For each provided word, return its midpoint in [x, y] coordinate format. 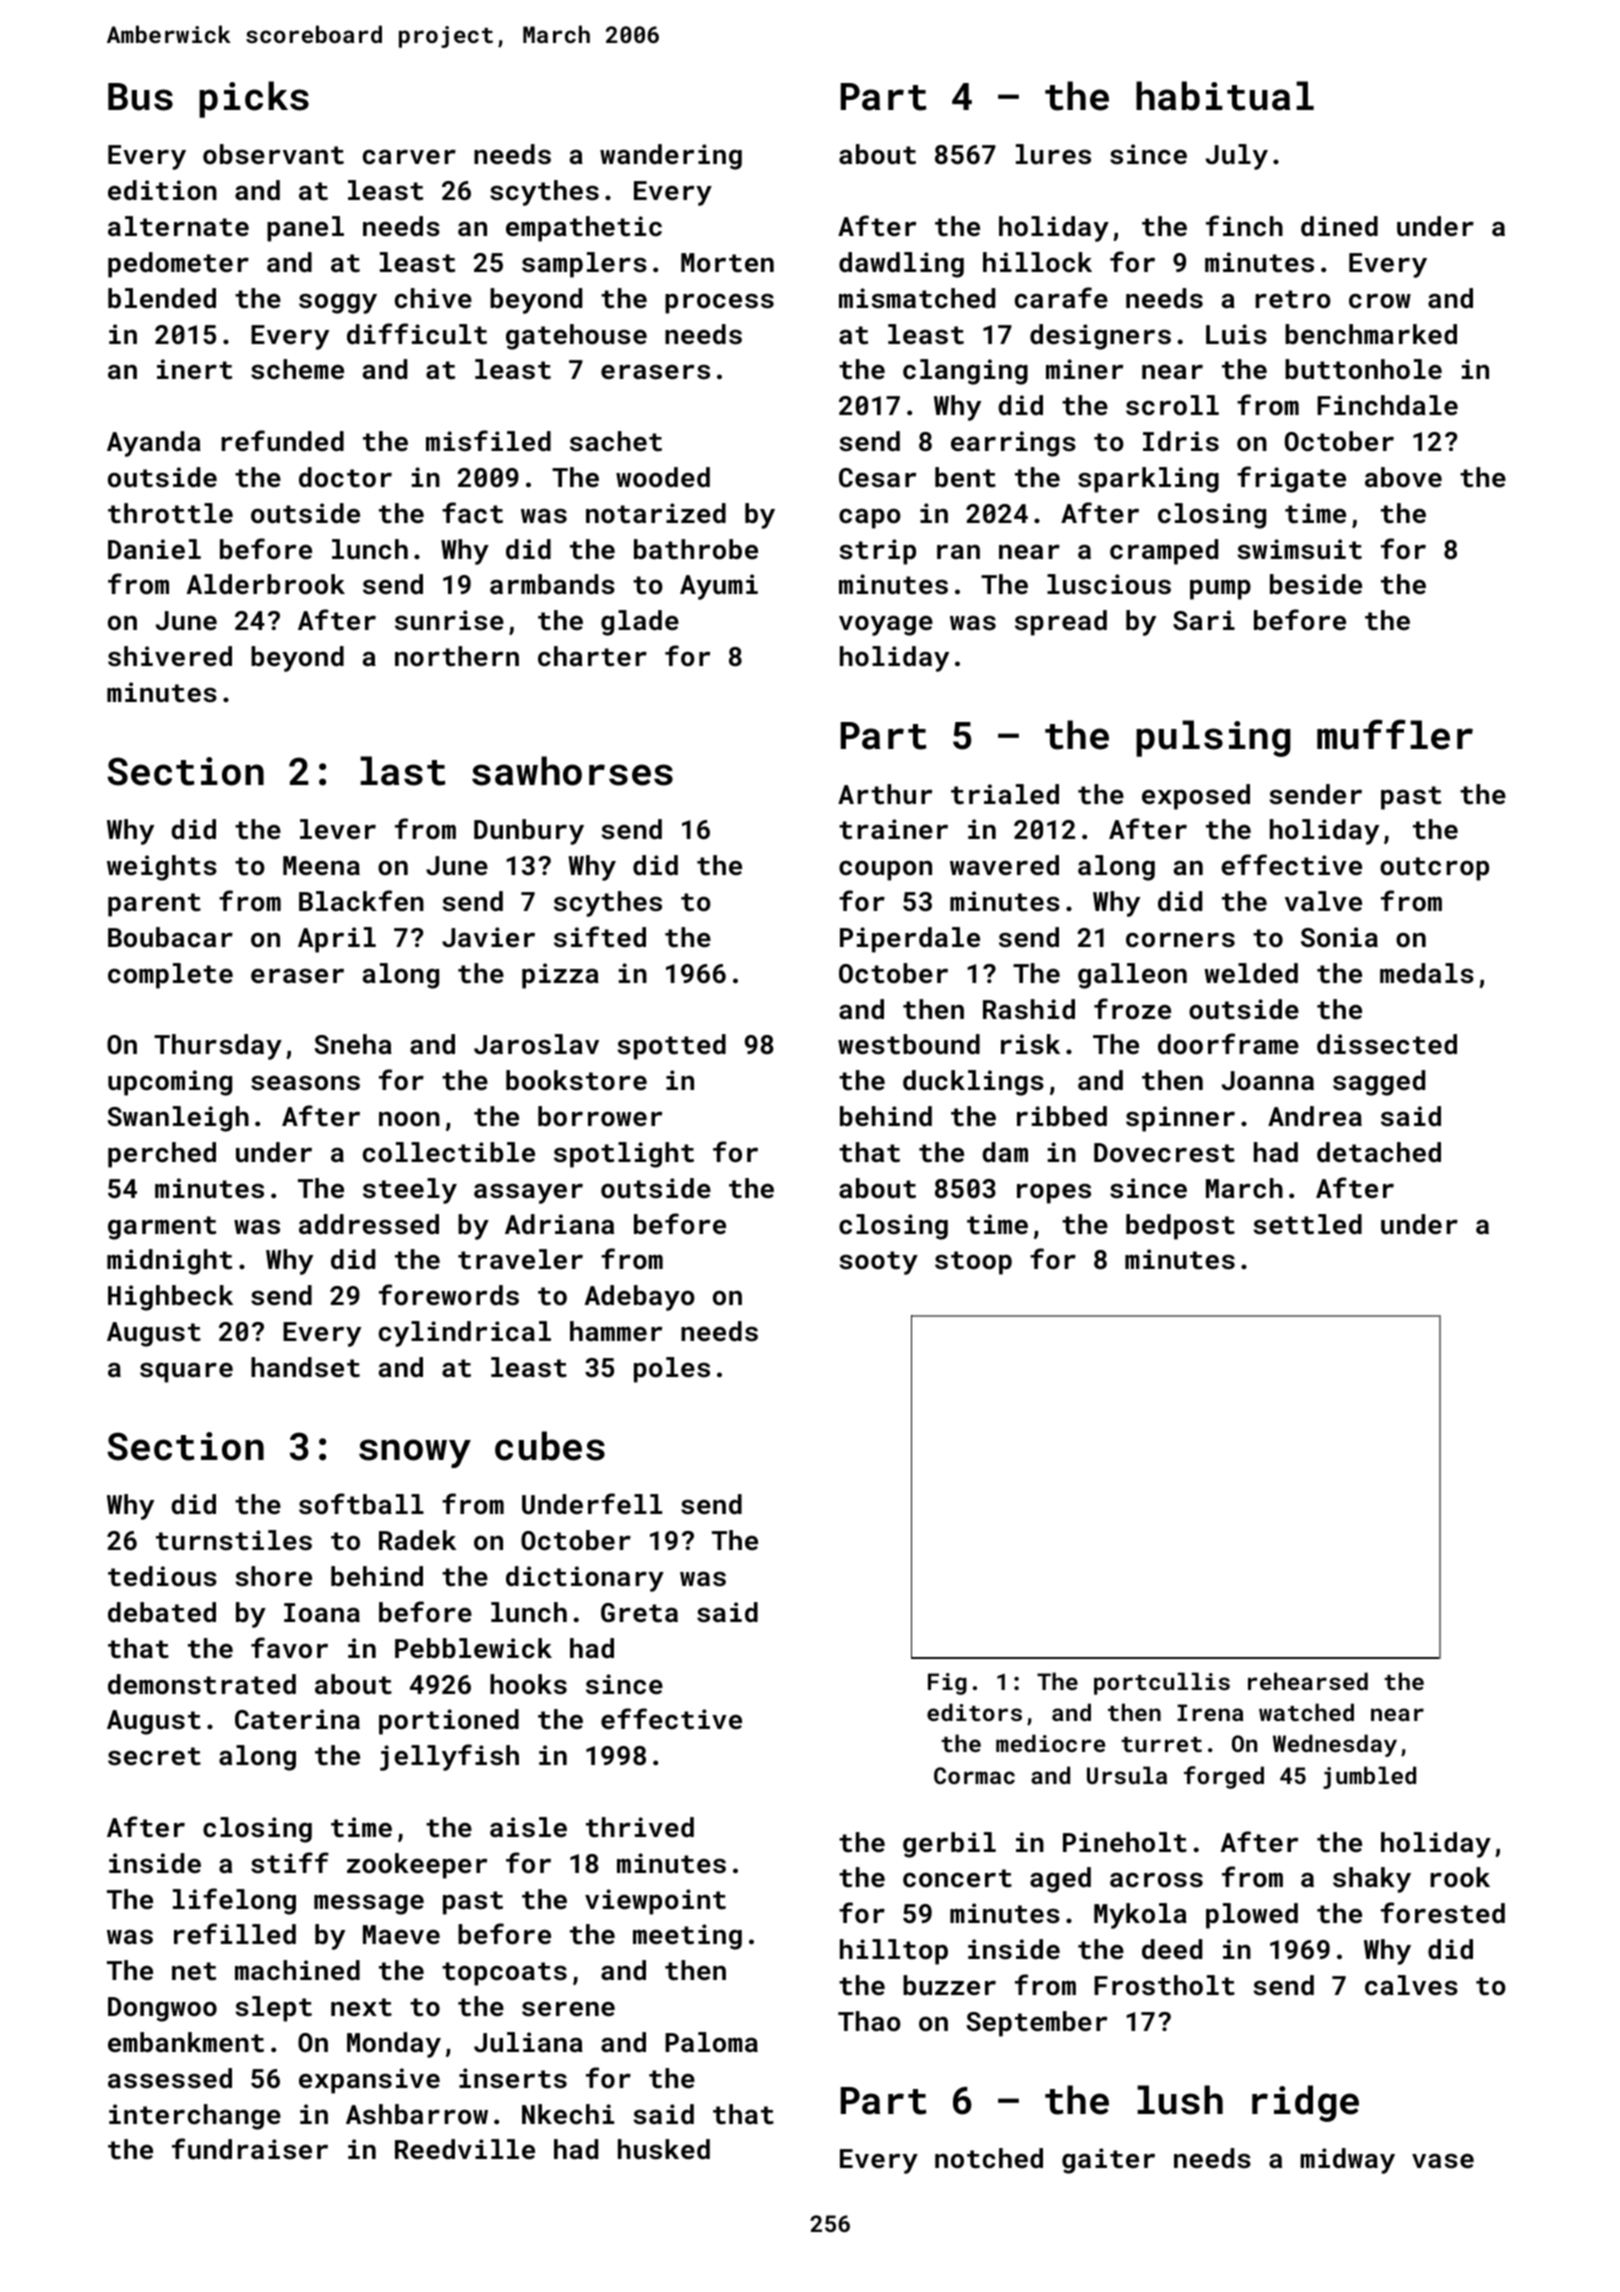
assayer [528, 1193]
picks [254, 99]
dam [1005, 1152]
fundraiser [250, 2149]
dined [1339, 226]
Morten [727, 263]
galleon [1132, 976]
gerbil [949, 1845]
